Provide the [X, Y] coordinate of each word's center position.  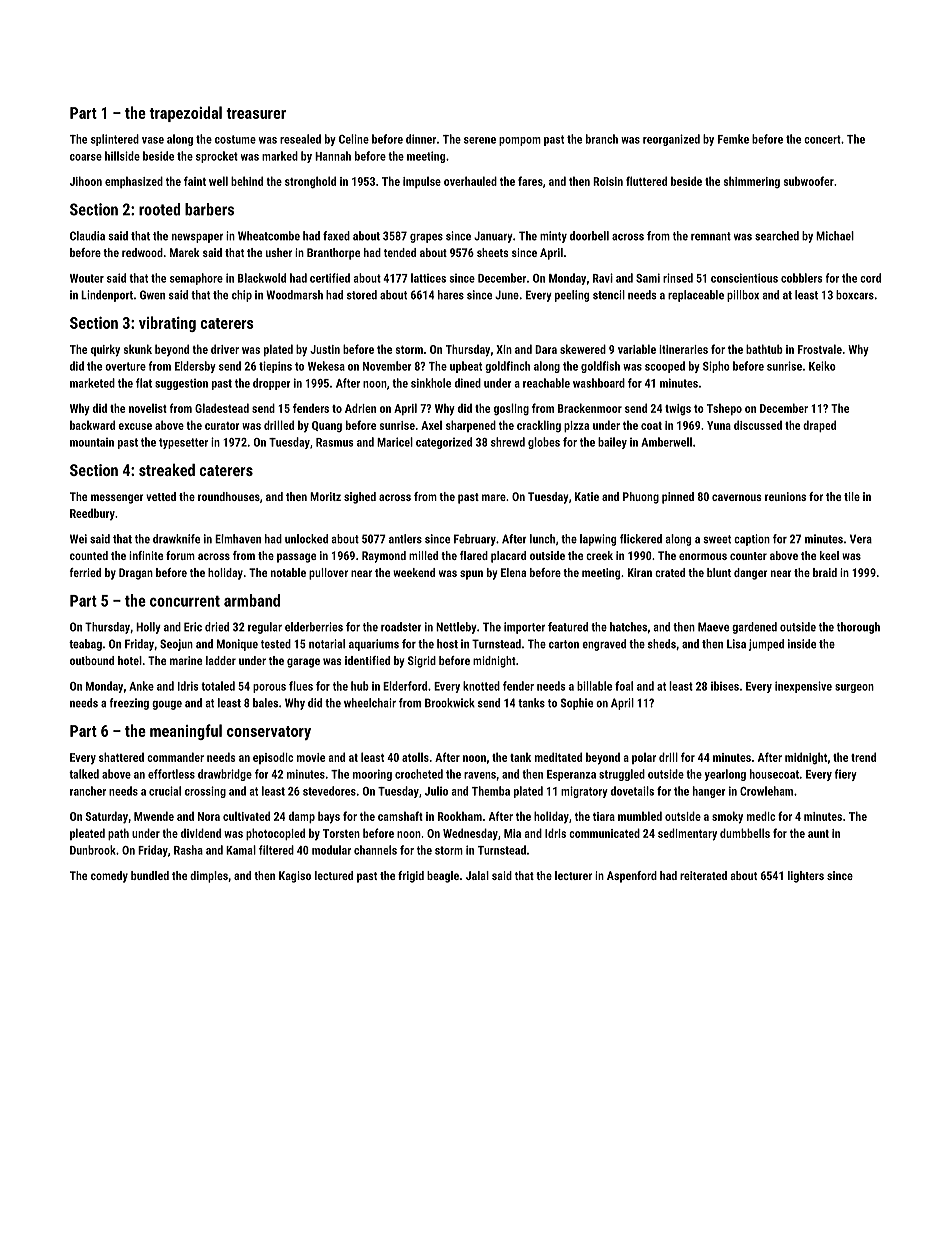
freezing [129, 704]
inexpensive [803, 687]
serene [480, 140]
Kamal [241, 850]
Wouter [87, 278]
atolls [415, 757]
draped [819, 426]
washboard [599, 383]
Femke [733, 139]
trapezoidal [185, 114]
